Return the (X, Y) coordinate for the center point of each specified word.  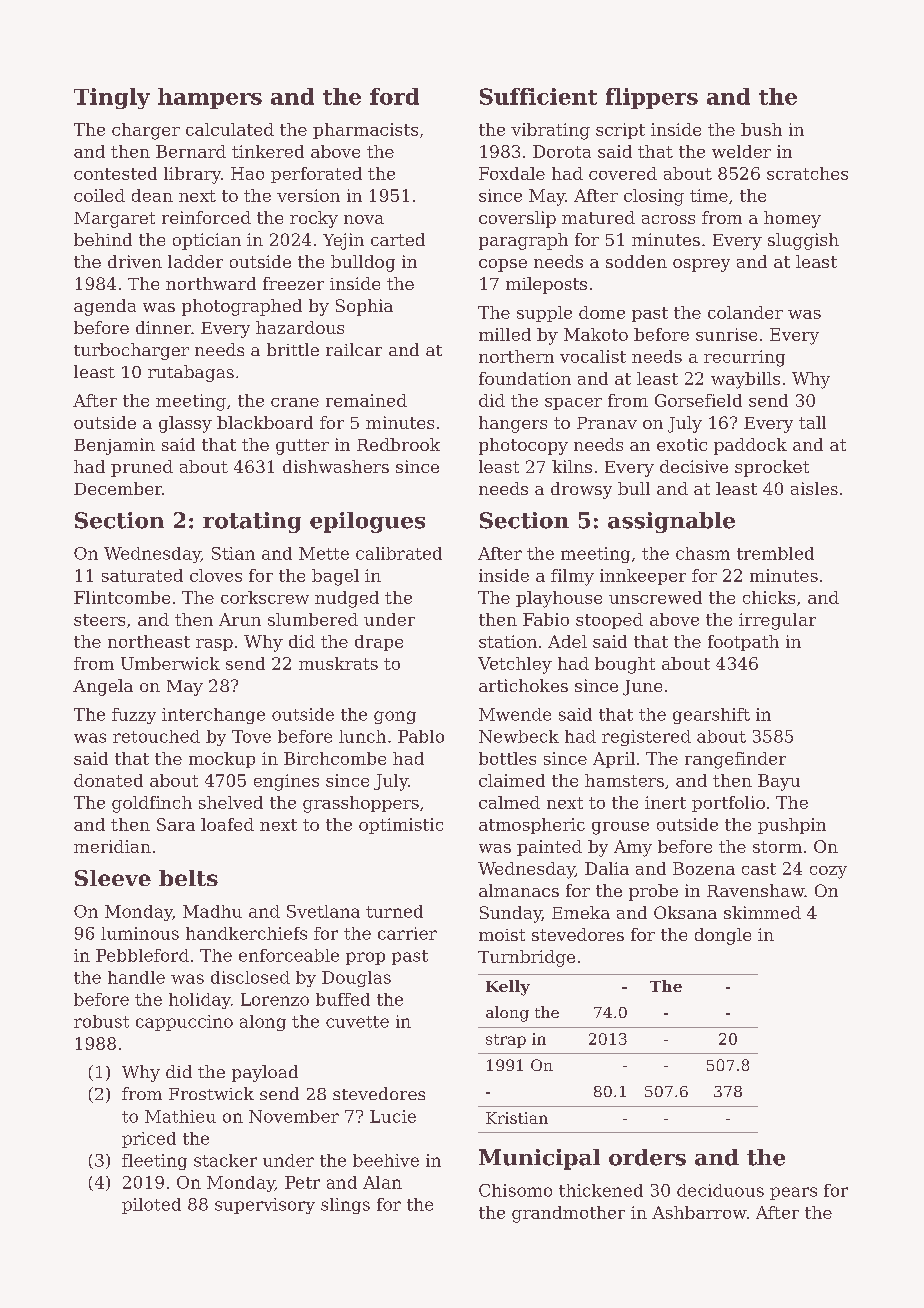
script (620, 131)
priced (149, 1140)
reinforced (206, 217)
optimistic (401, 826)
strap (506, 1041)
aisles (814, 488)
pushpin (792, 826)
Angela (103, 687)
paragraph (523, 241)
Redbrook (398, 444)
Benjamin (114, 446)
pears (793, 1193)
